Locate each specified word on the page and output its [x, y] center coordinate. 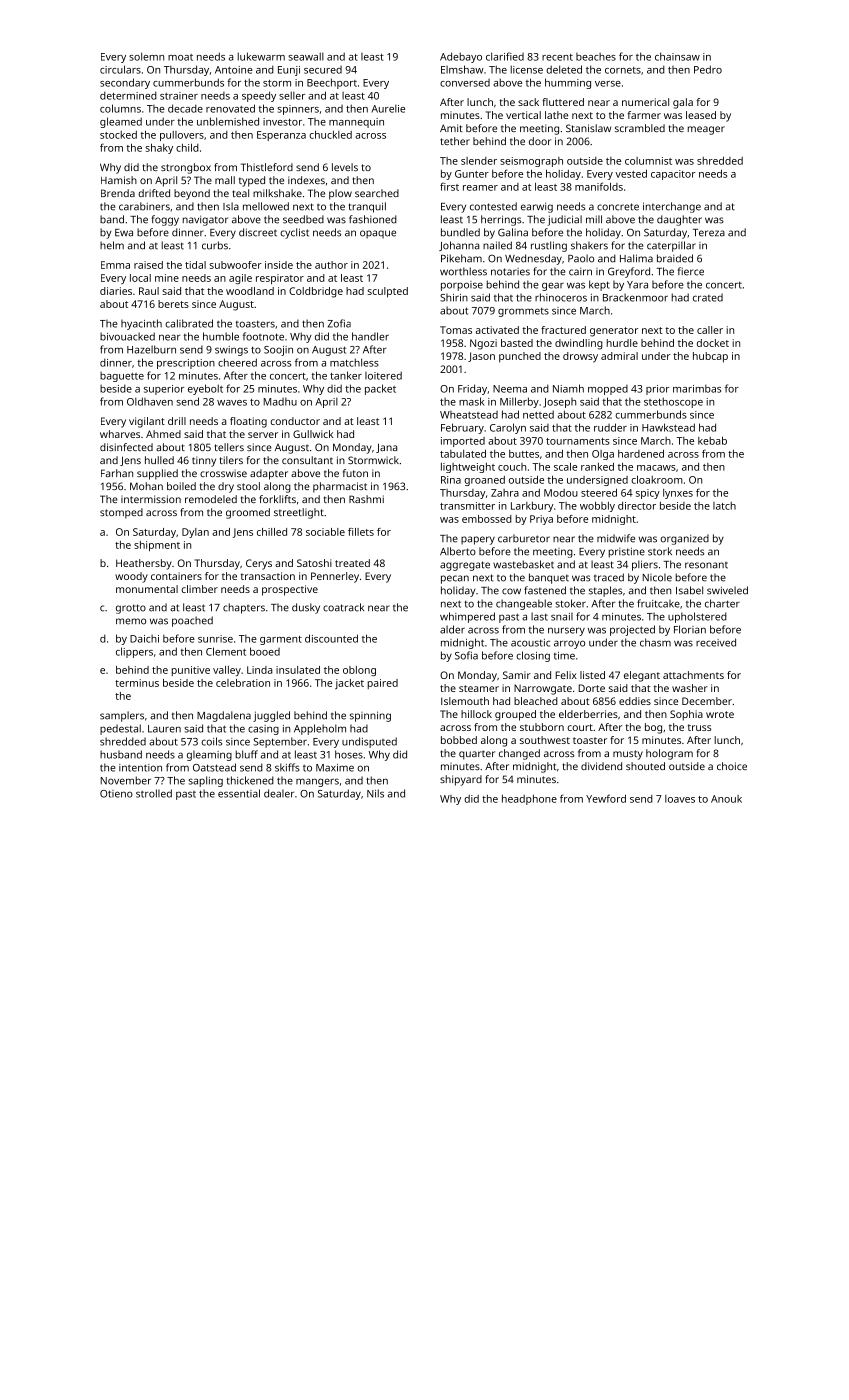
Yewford [606, 798]
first [449, 186]
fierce [691, 271]
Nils [375, 793]
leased [701, 115]
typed [252, 181]
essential [239, 793]
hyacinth [141, 324]
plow [340, 194]
